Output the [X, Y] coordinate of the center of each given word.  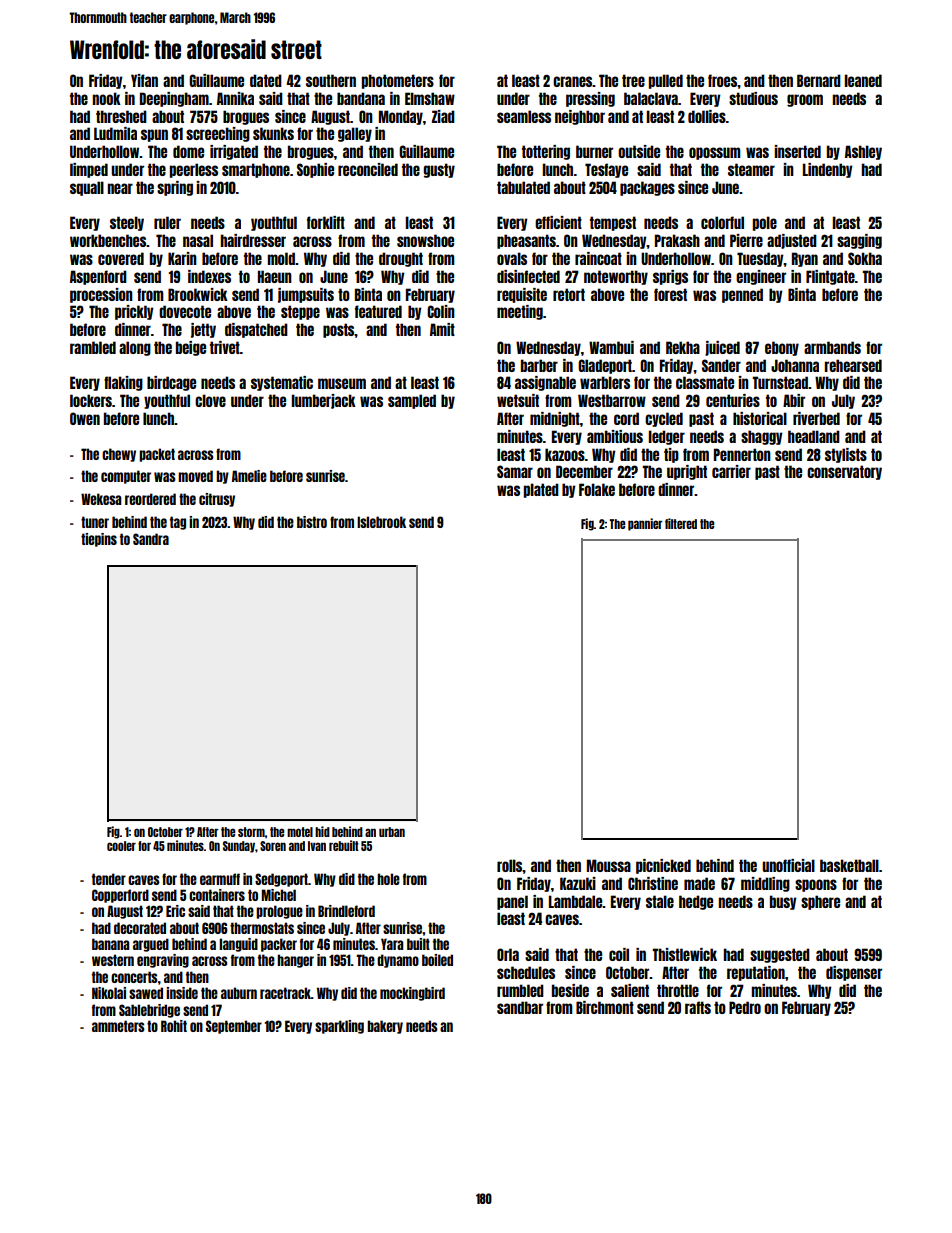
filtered [681, 523]
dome [188, 151]
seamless [524, 116]
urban [392, 832]
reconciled [368, 169]
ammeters [118, 1026]
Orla [508, 954]
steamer [751, 169]
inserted [797, 151]
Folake [597, 489]
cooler [121, 846]
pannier [645, 524]
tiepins [99, 540]
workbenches [108, 240]
